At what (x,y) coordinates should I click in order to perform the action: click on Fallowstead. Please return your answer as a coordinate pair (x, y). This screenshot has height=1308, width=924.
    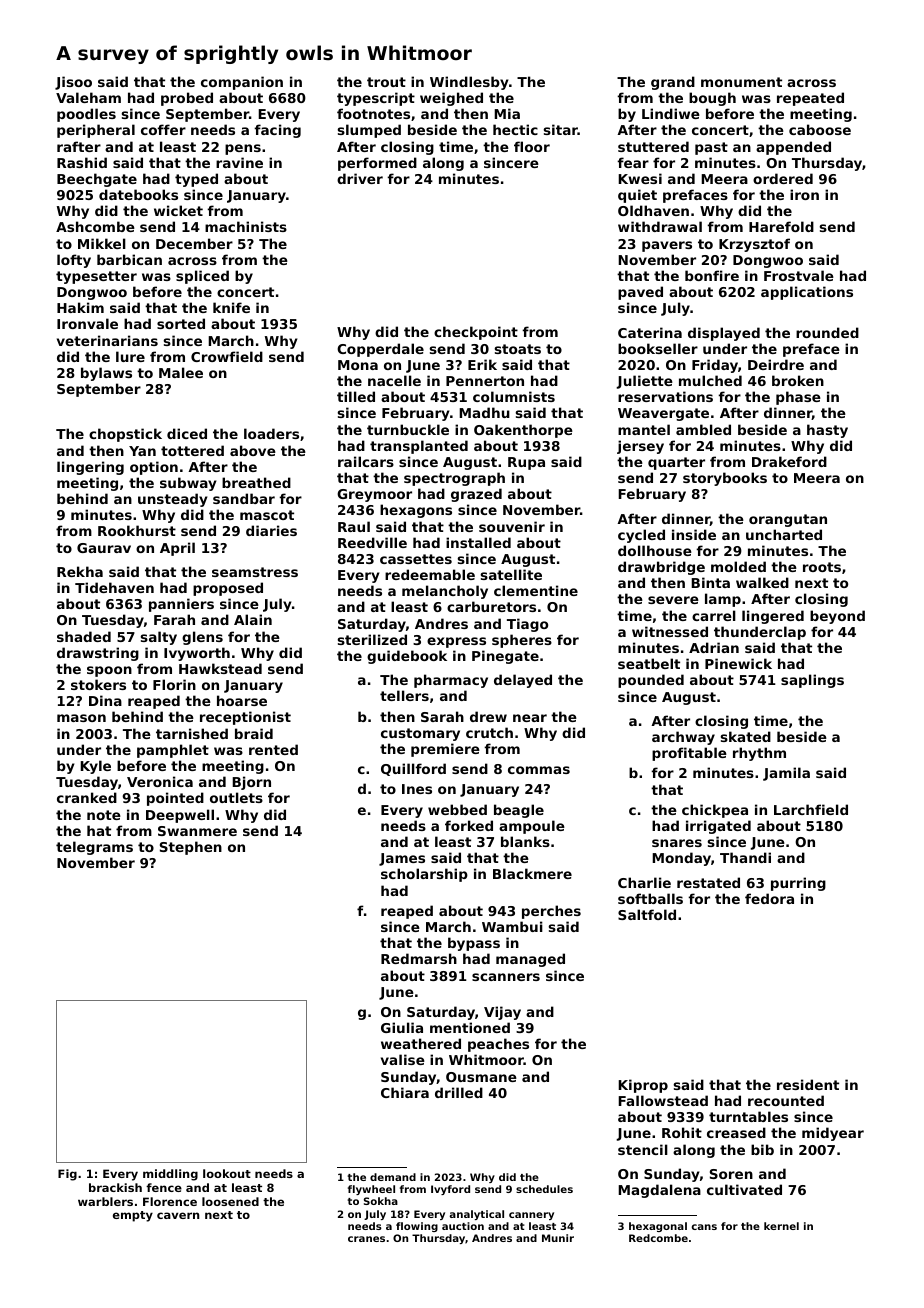
    Looking at the image, I should click on (663, 1100).
